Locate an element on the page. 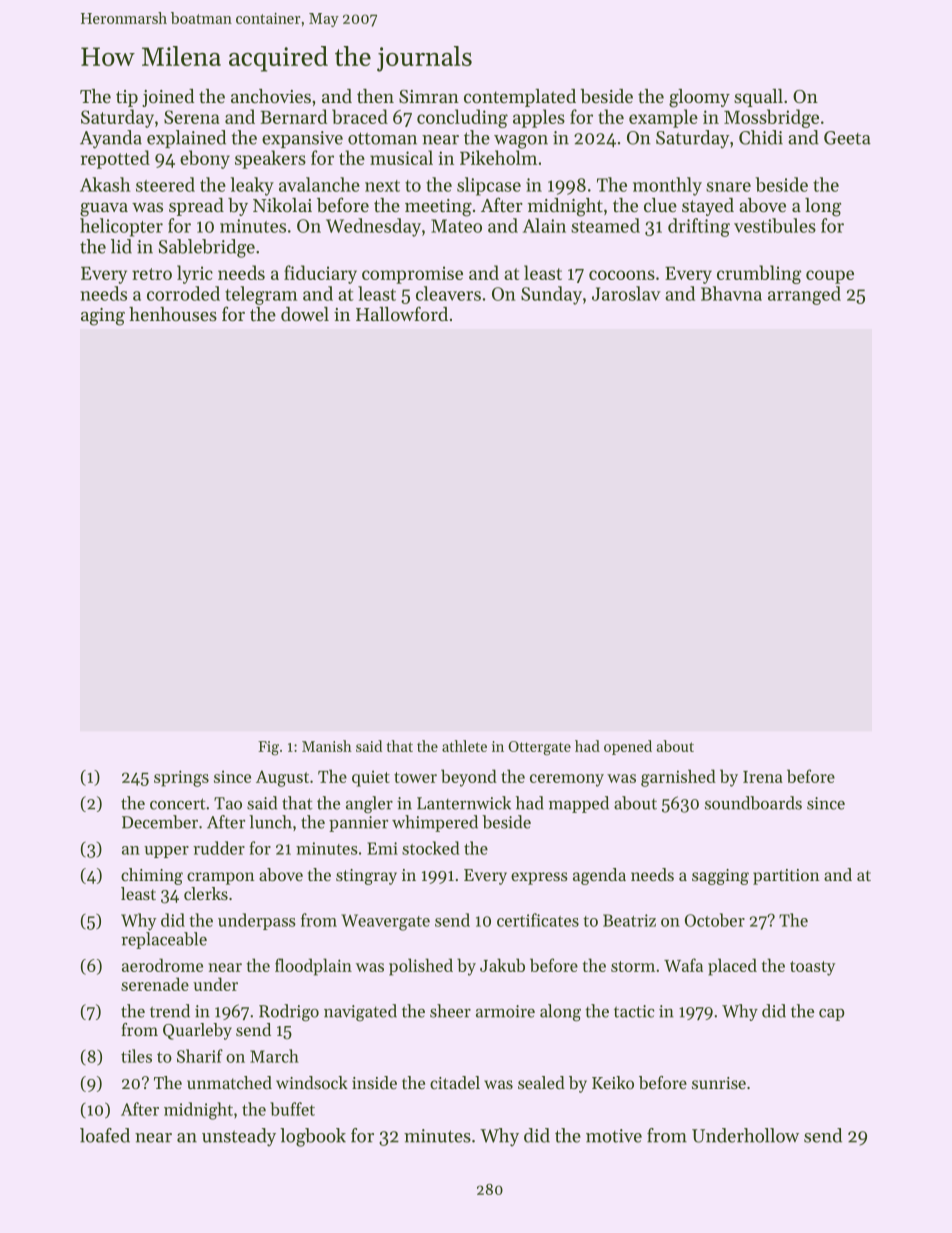 This image has height=1233, width=952. tip is located at coordinates (127, 98).
